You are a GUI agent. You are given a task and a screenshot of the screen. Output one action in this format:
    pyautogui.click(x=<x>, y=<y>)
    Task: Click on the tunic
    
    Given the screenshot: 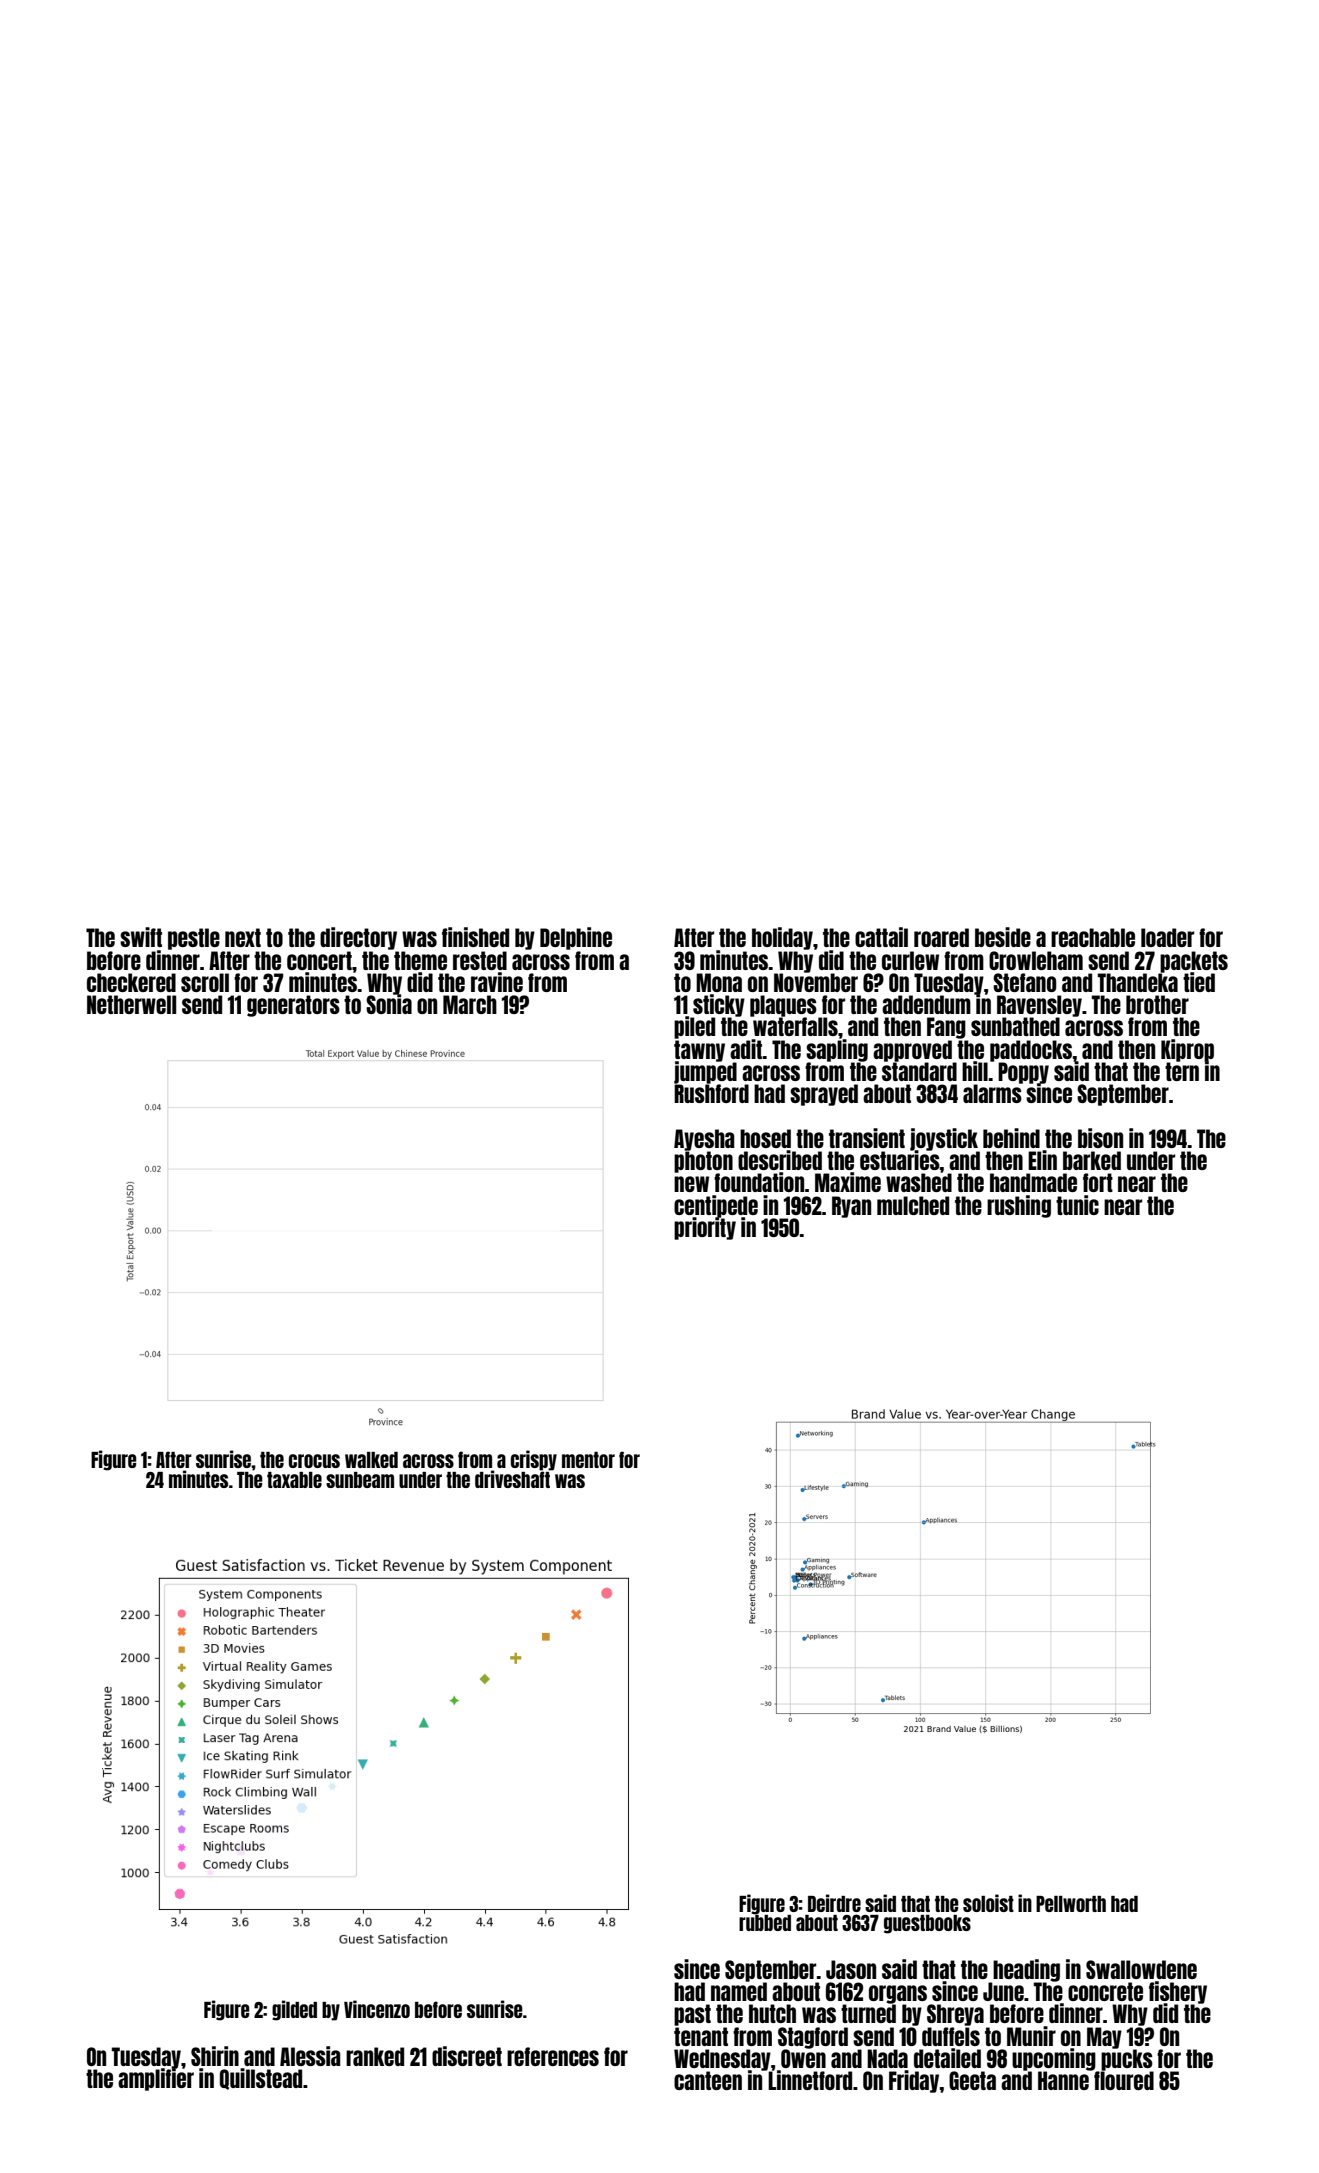 What is the action you would take?
    pyautogui.click(x=1077, y=1205)
